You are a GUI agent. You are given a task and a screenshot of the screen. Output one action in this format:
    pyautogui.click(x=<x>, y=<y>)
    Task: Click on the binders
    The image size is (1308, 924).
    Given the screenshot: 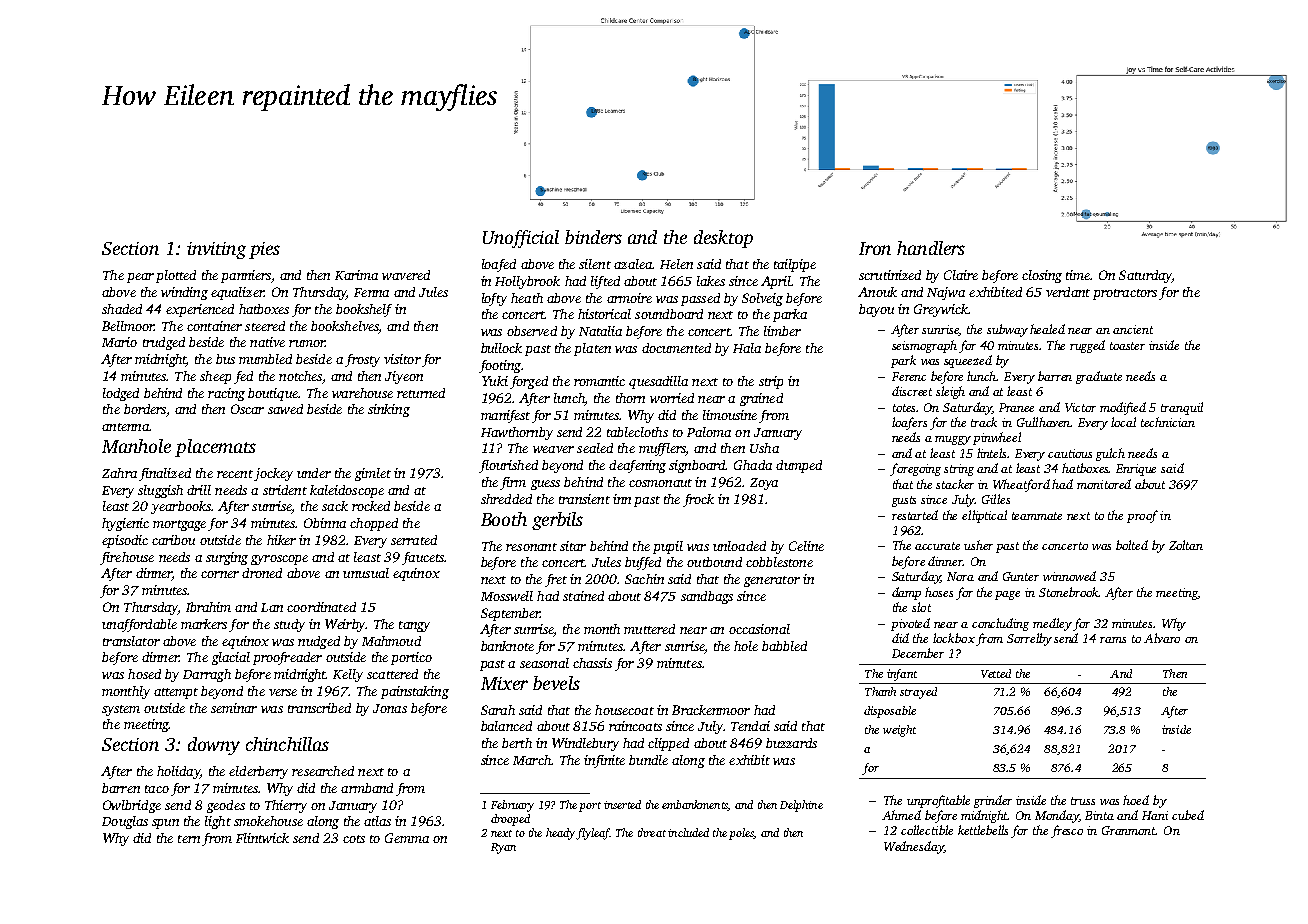 What is the action you would take?
    pyautogui.click(x=593, y=237)
